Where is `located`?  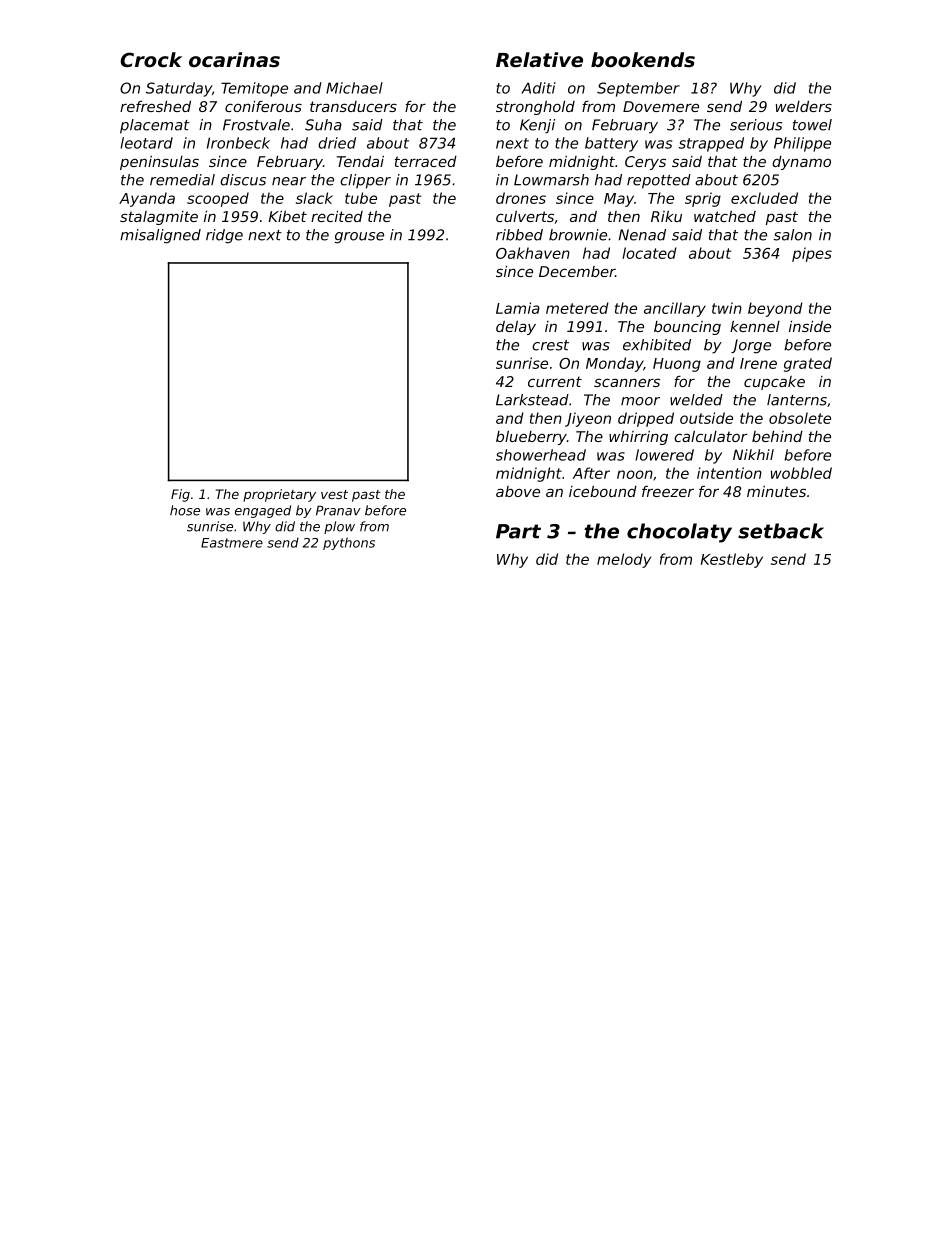
located is located at coordinates (649, 253).
